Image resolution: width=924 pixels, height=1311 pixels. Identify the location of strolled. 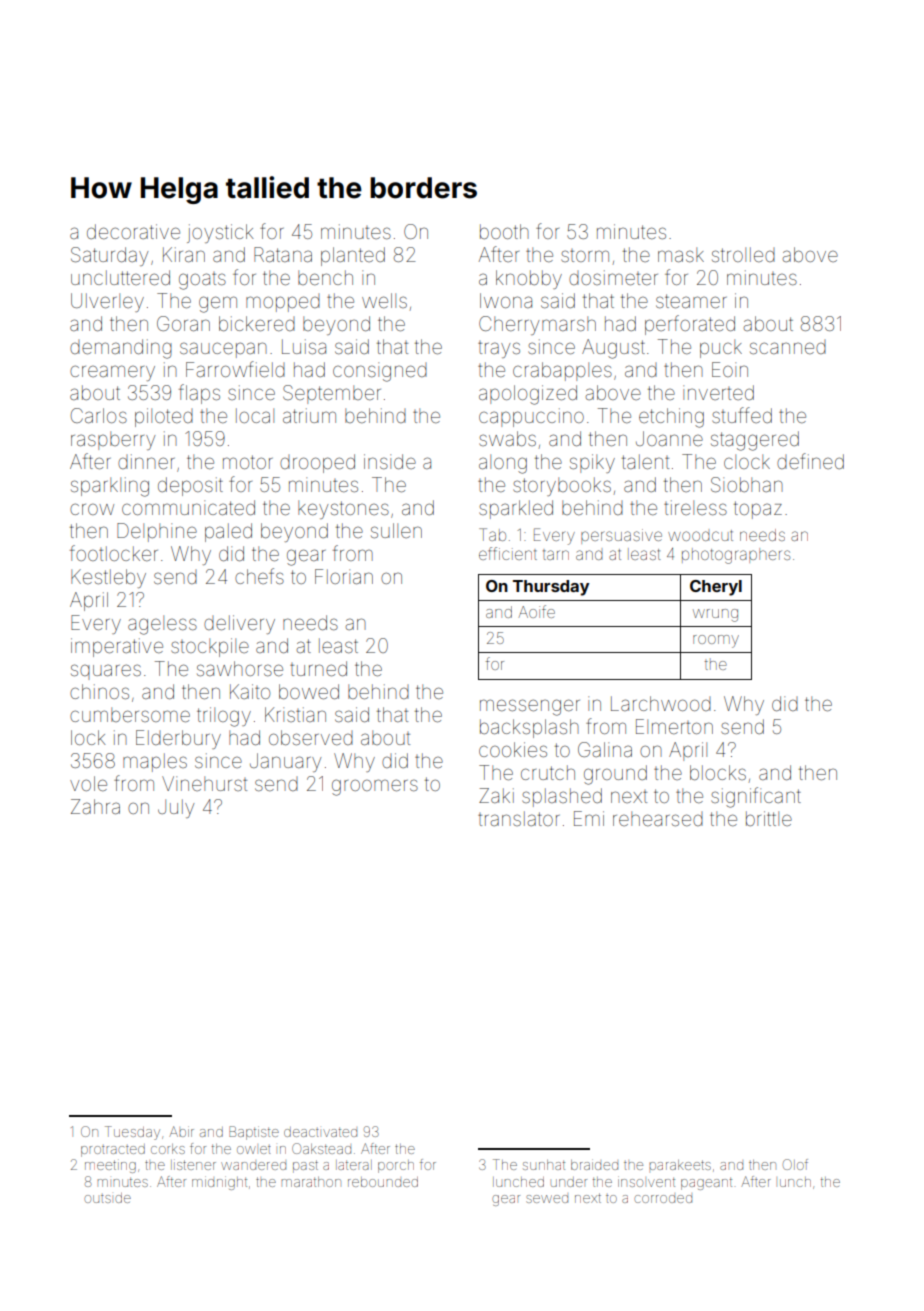
(743, 254).
